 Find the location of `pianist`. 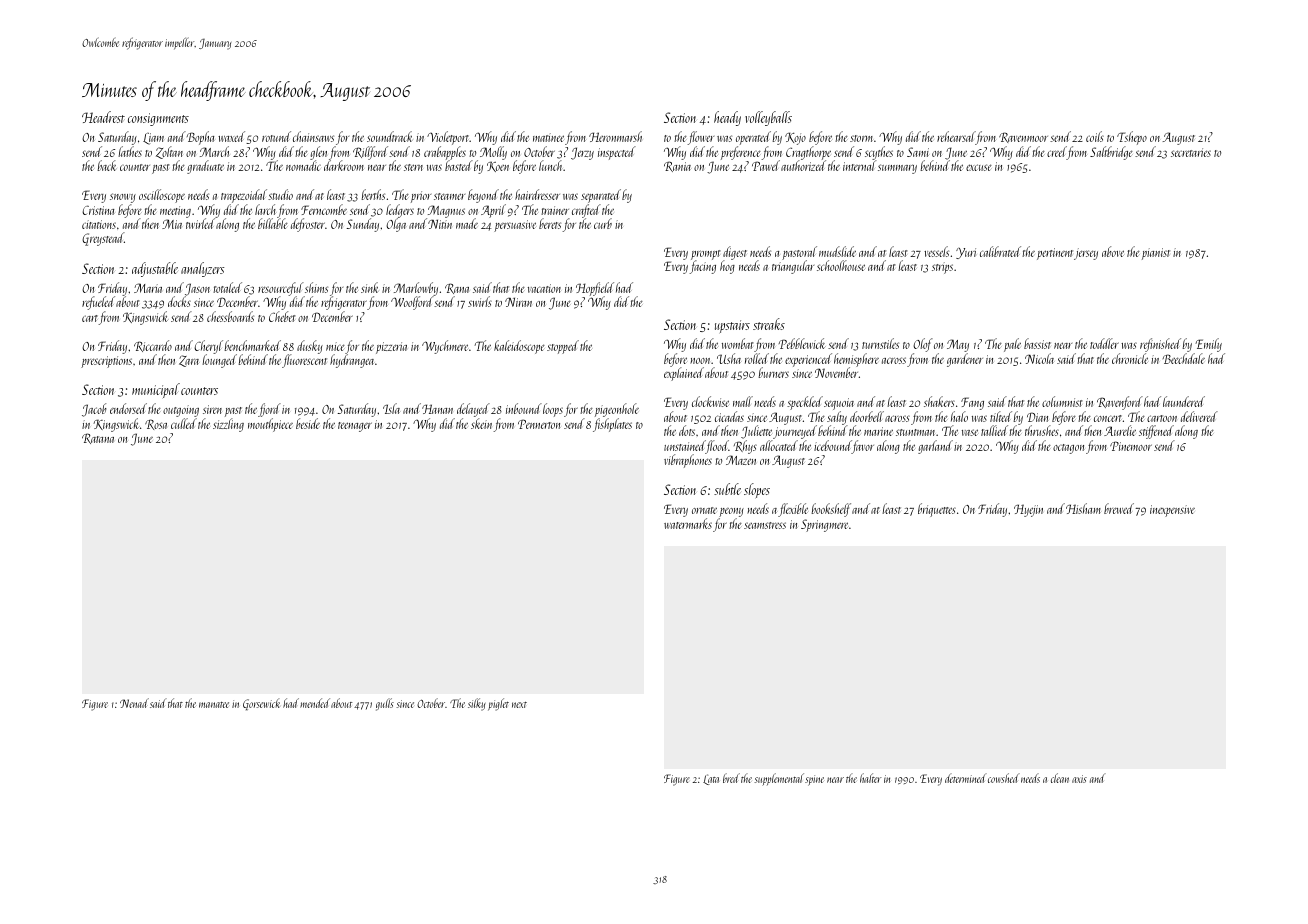

pianist is located at coordinates (1156, 254).
